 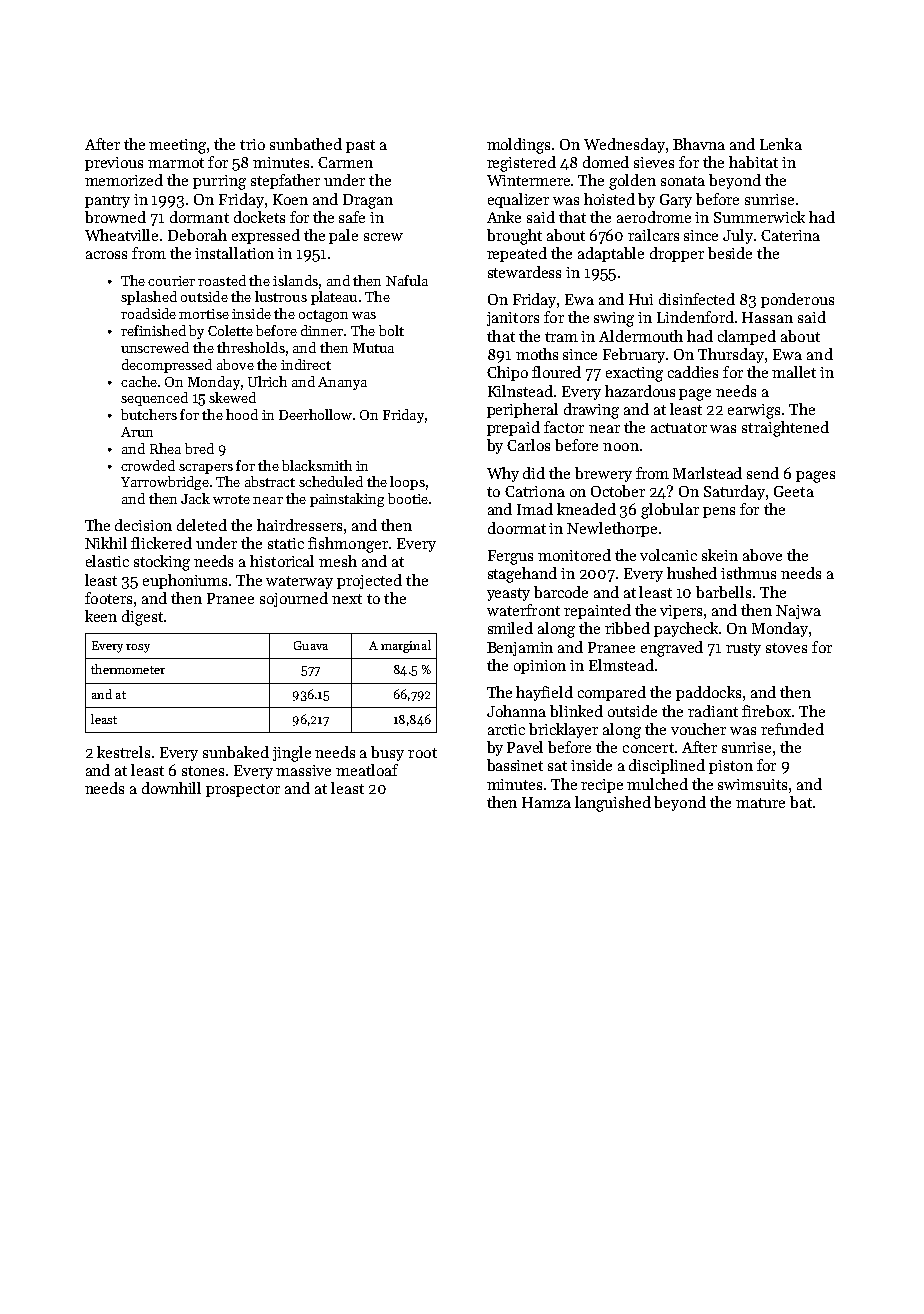 What do you see at coordinates (794, 491) in the screenshot?
I see `Geeta` at bounding box center [794, 491].
